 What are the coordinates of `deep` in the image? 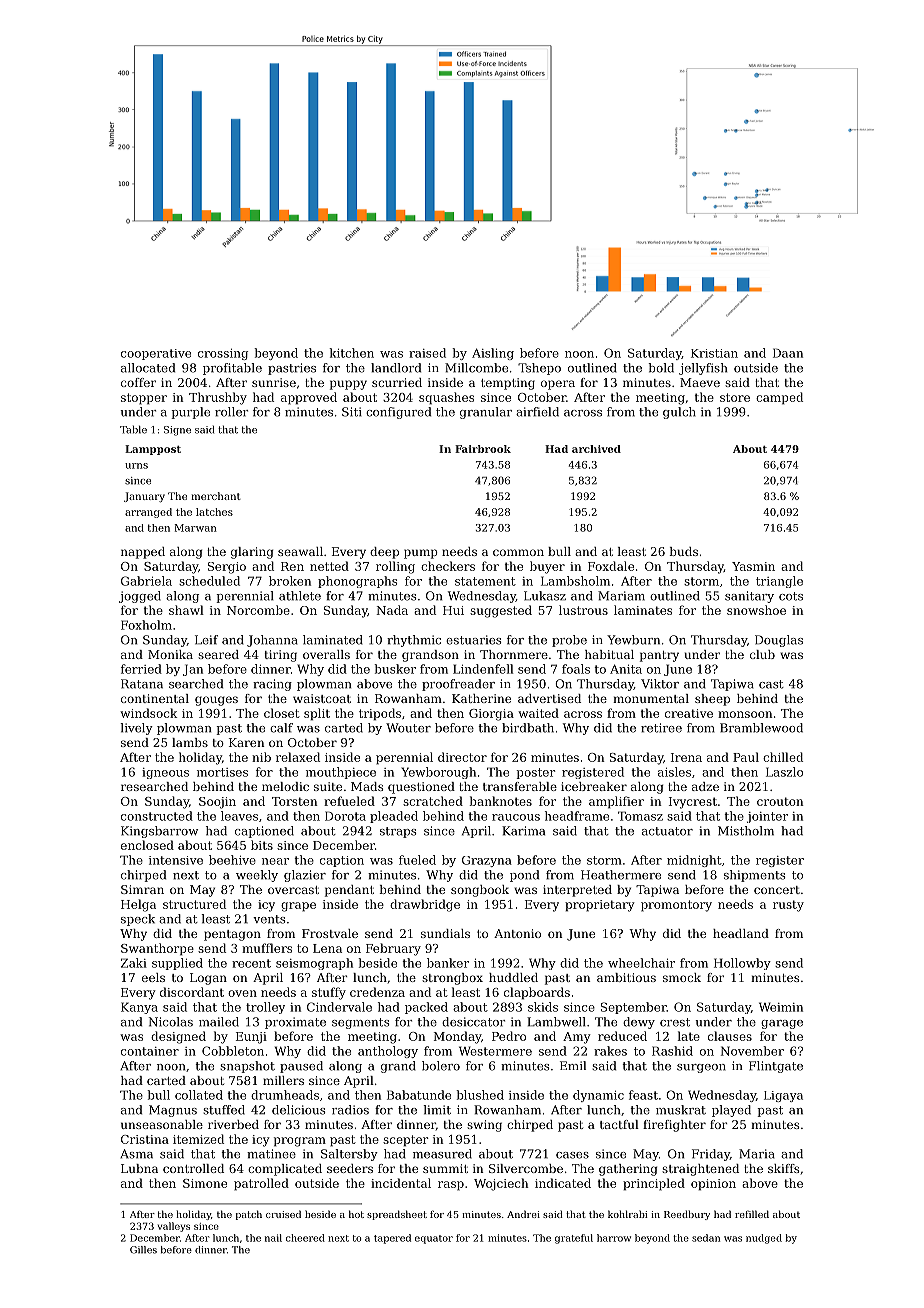 It's located at (384, 553).
